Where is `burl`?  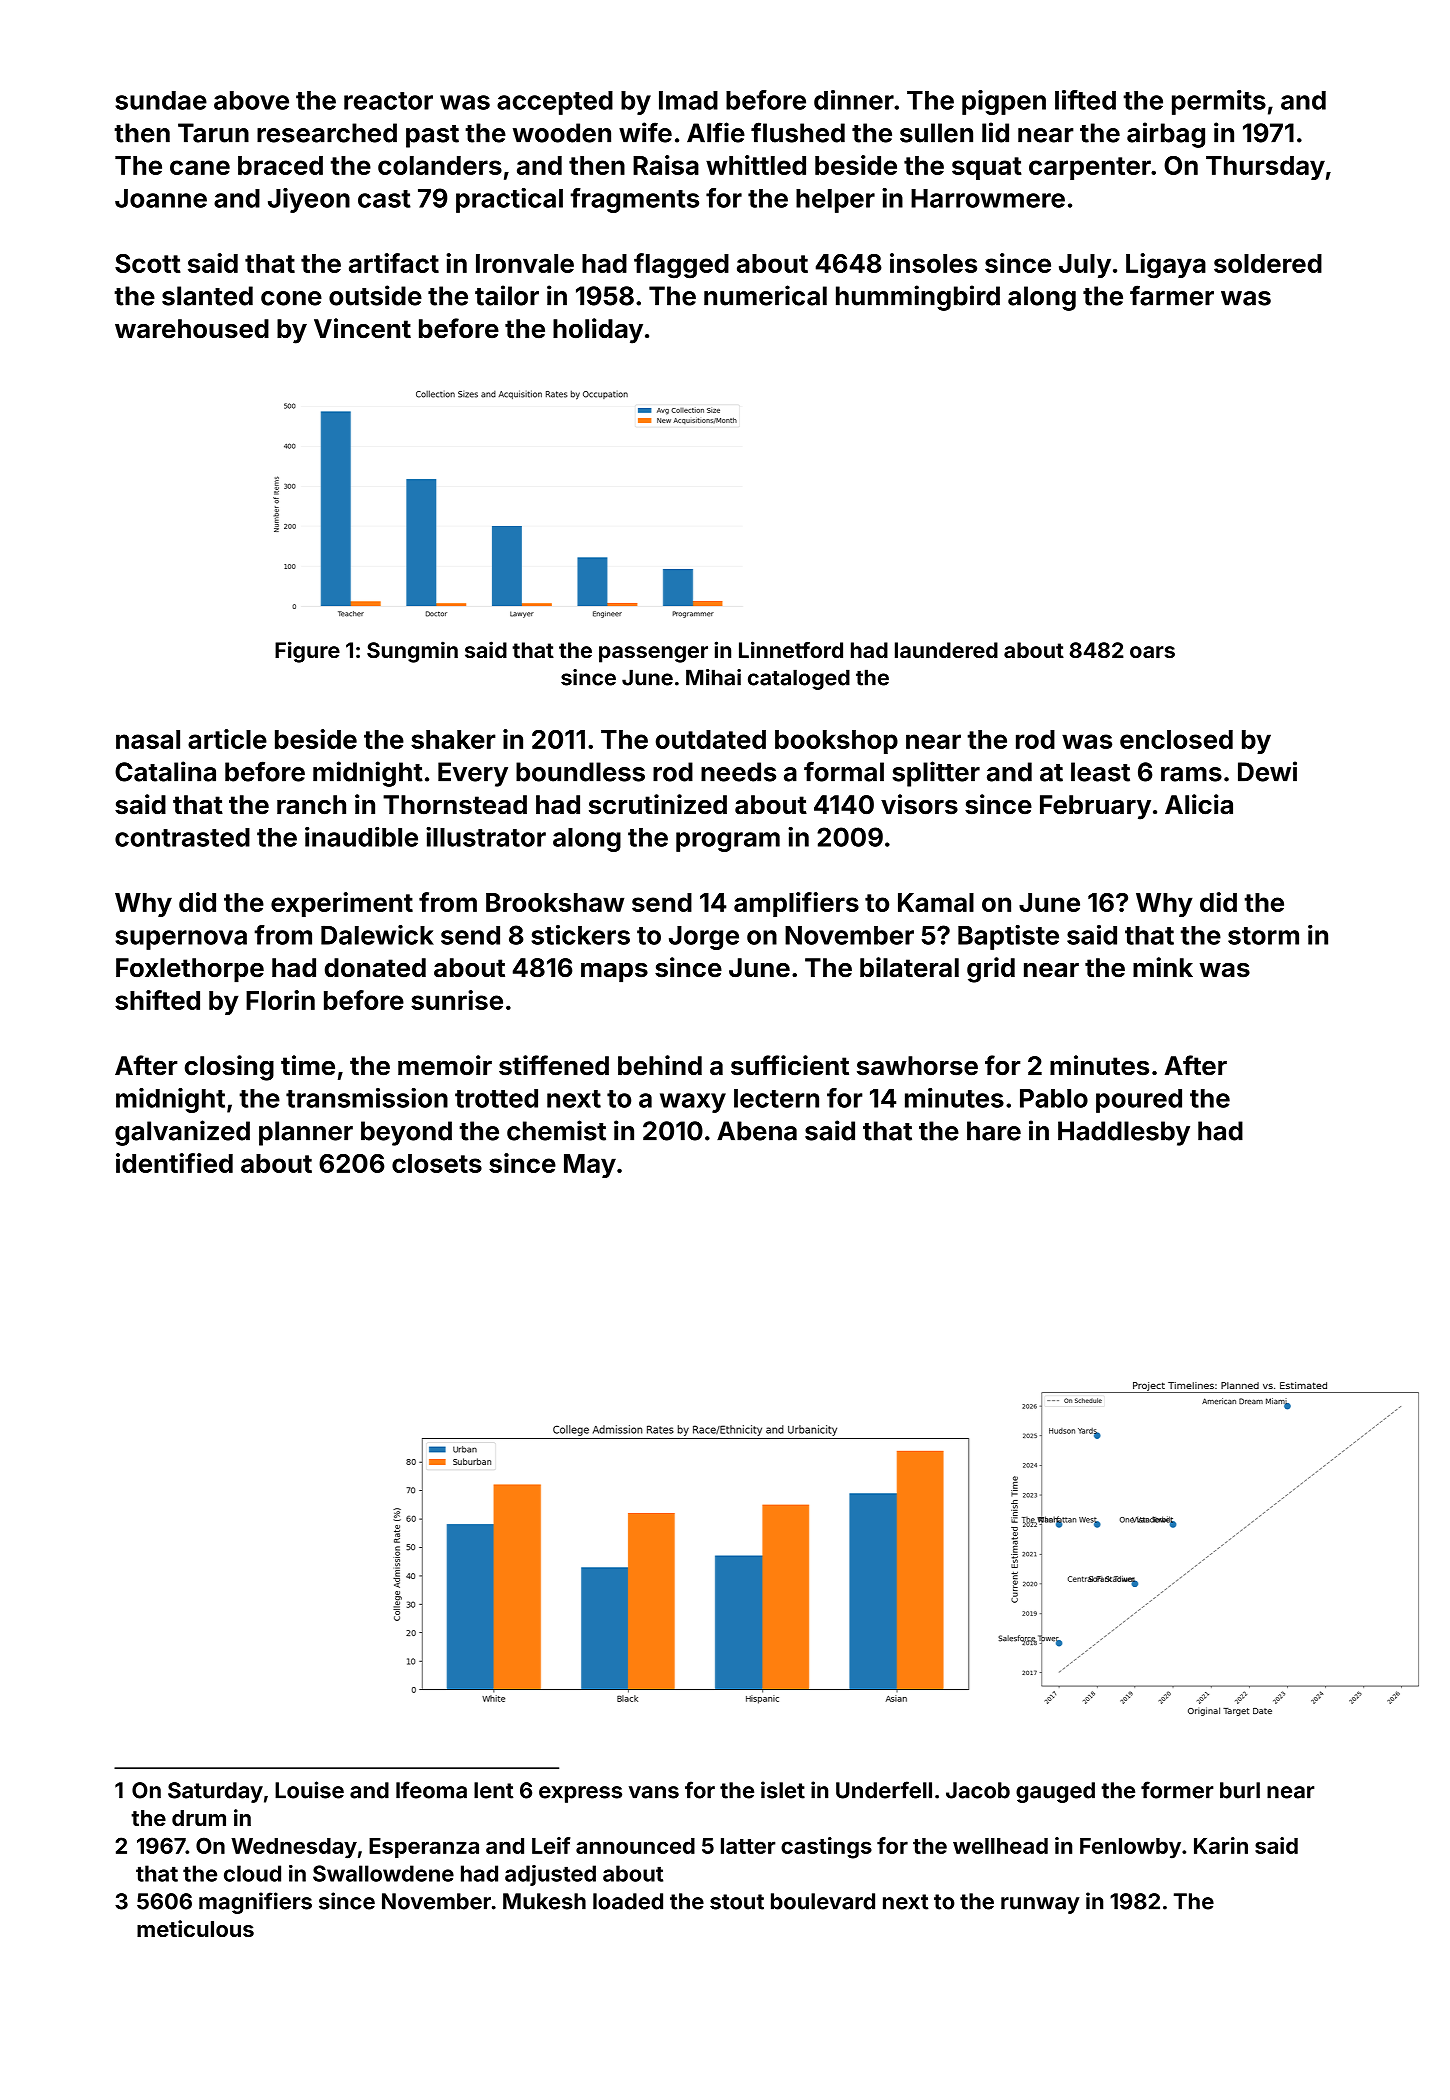 burl is located at coordinates (1240, 1790).
